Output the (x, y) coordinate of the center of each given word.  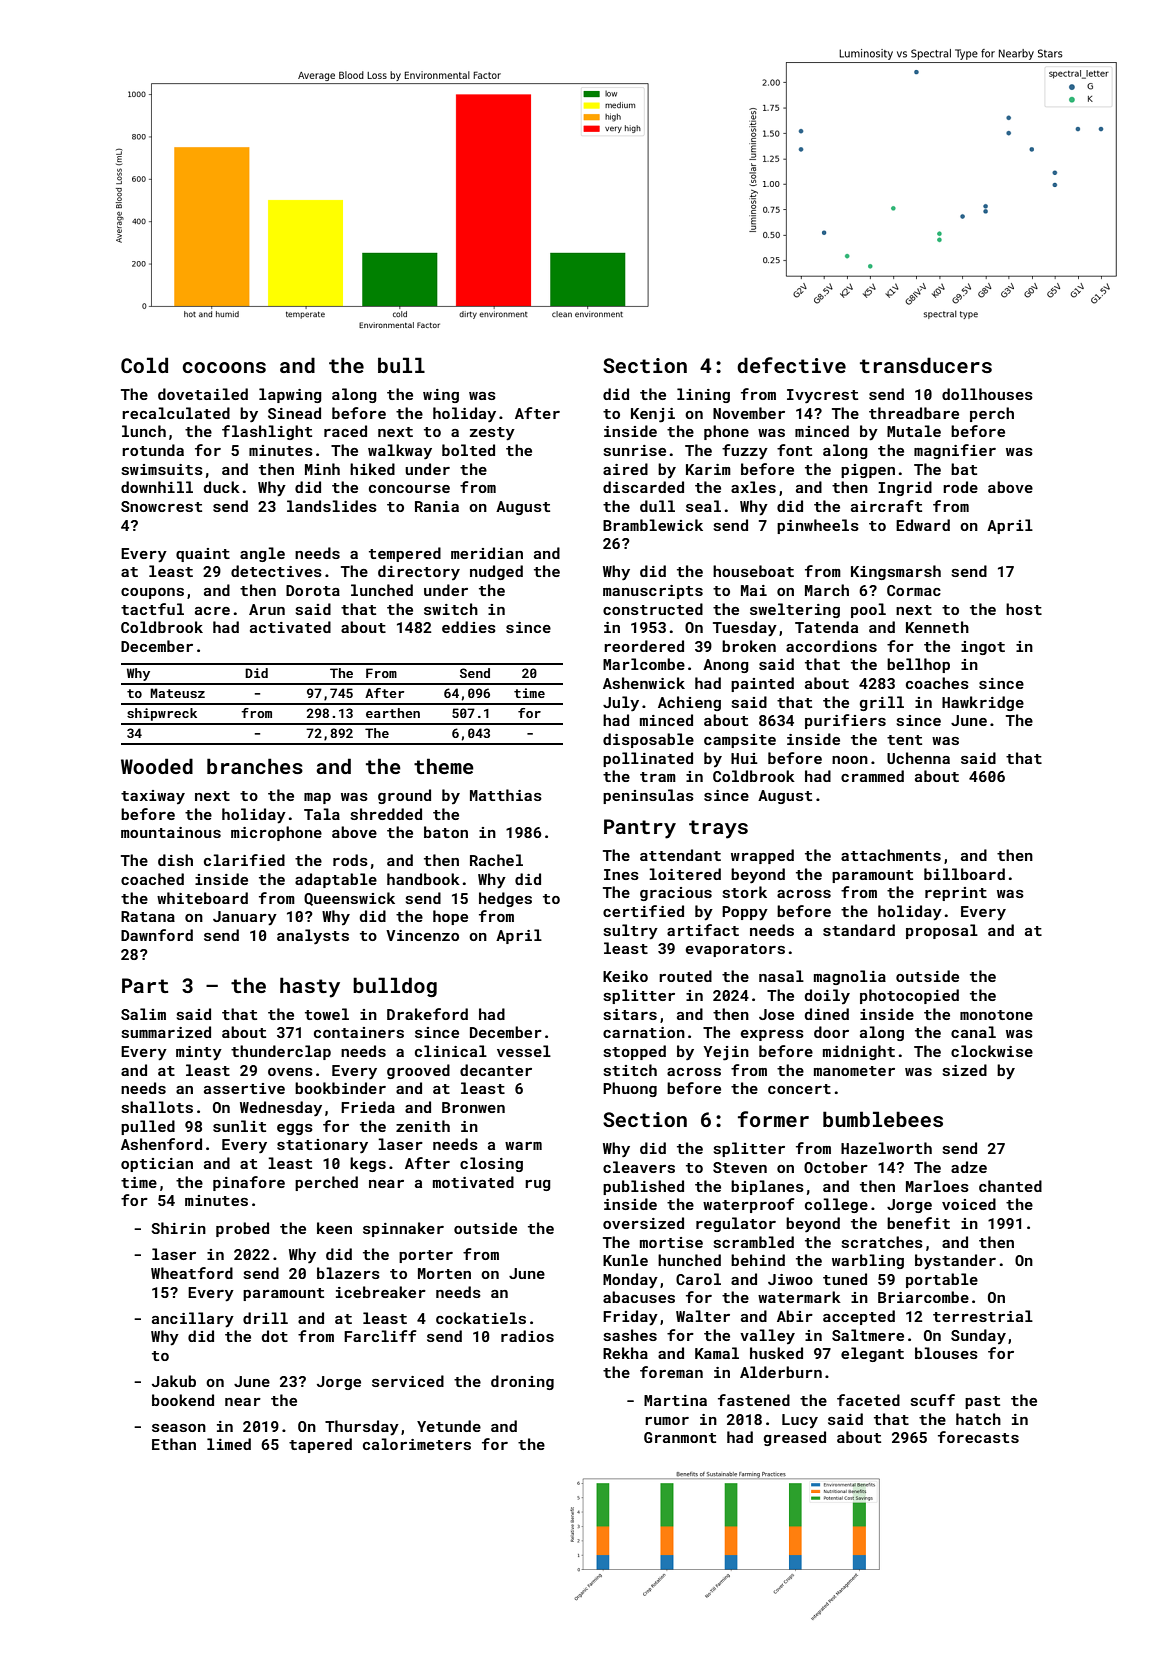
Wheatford (192, 1273)
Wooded (157, 766)
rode (960, 487)
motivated (473, 1182)
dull (657, 506)
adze (969, 1167)
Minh (322, 469)
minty (199, 1053)
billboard (964, 874)
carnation (644, 1032)
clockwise (992, 1051)
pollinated (648, 759)
